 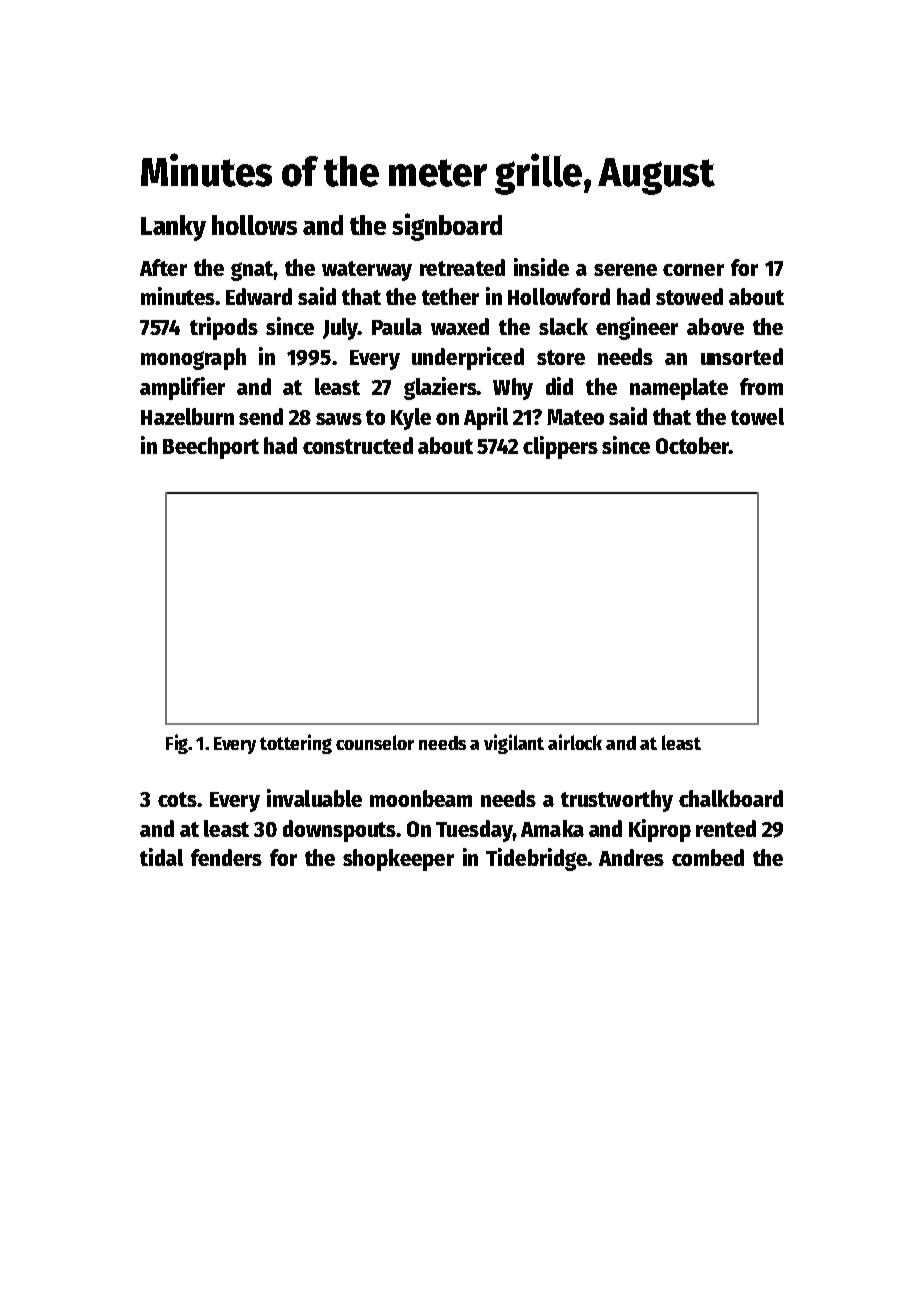 I want to click on After, so click(x=163, y=267).
